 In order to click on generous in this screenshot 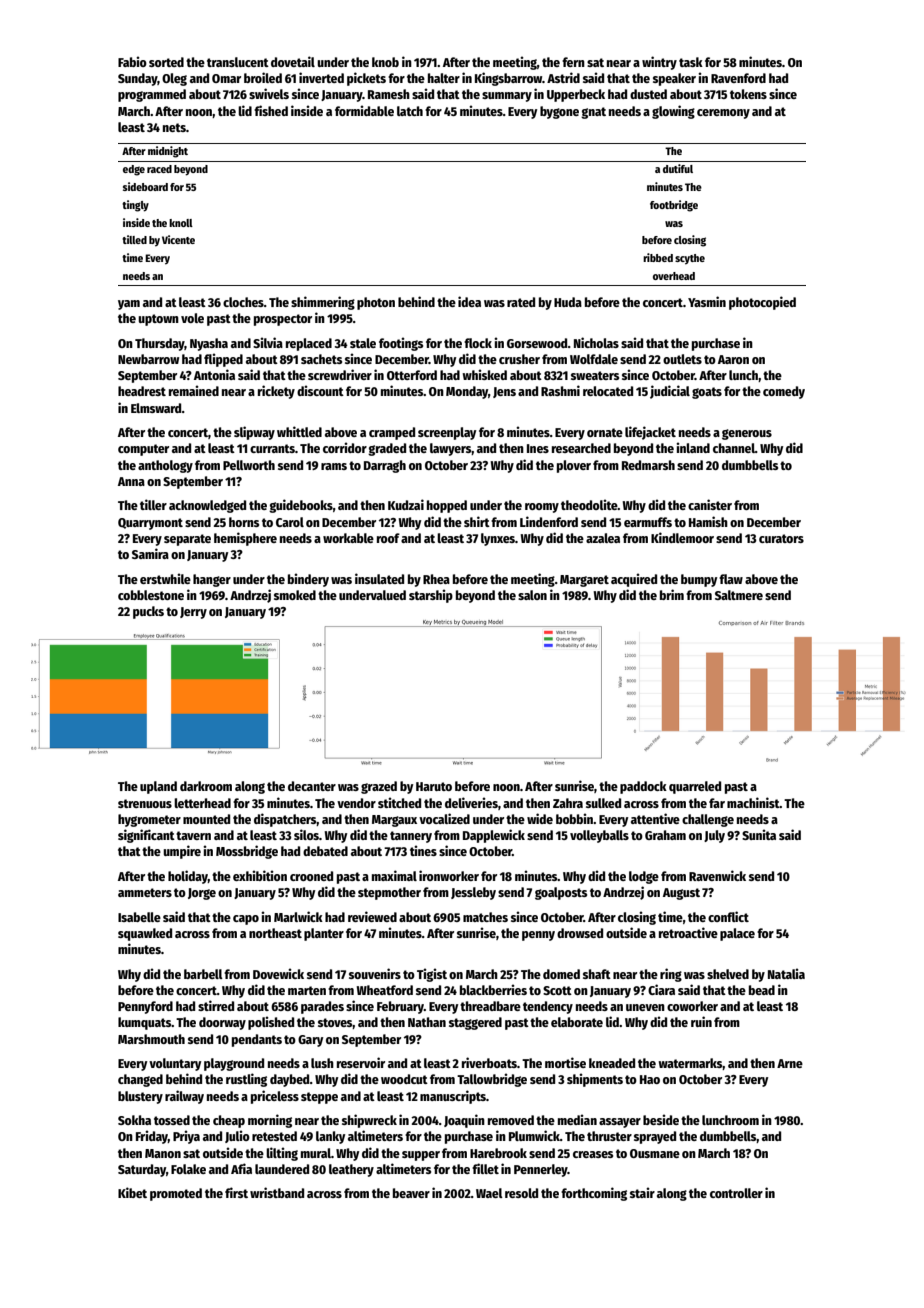, I will do `click(747, 434)`.
